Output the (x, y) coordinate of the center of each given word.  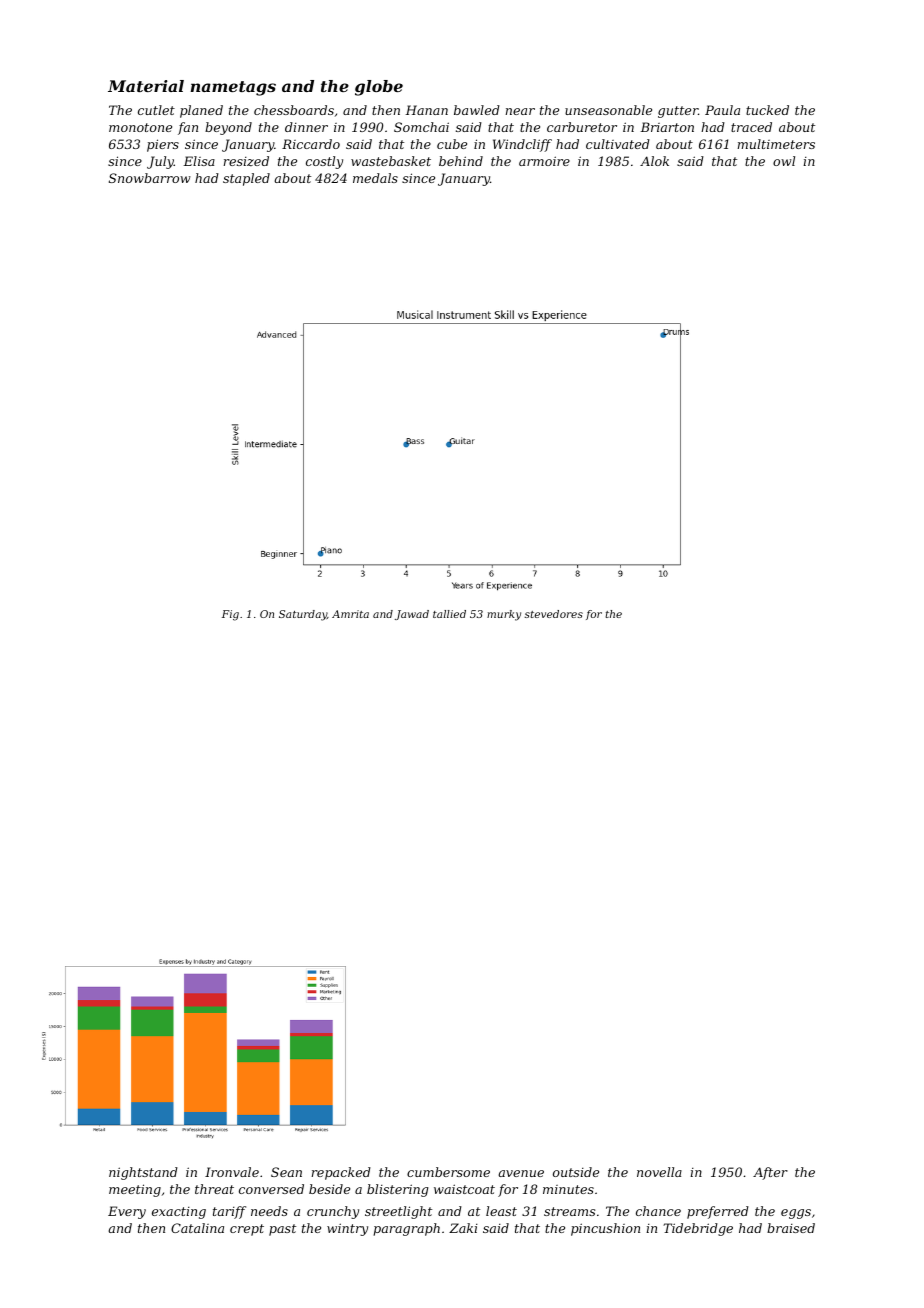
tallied (449, 614)
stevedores (554, 614)
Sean (286, 1172)
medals (375, 178)
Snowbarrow (150, 178)
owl (784, 161)
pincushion (605, 1229)
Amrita (350, 614)
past (282, 1230)
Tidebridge (698, 1229)
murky (504, 615)
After (770, 1173)
